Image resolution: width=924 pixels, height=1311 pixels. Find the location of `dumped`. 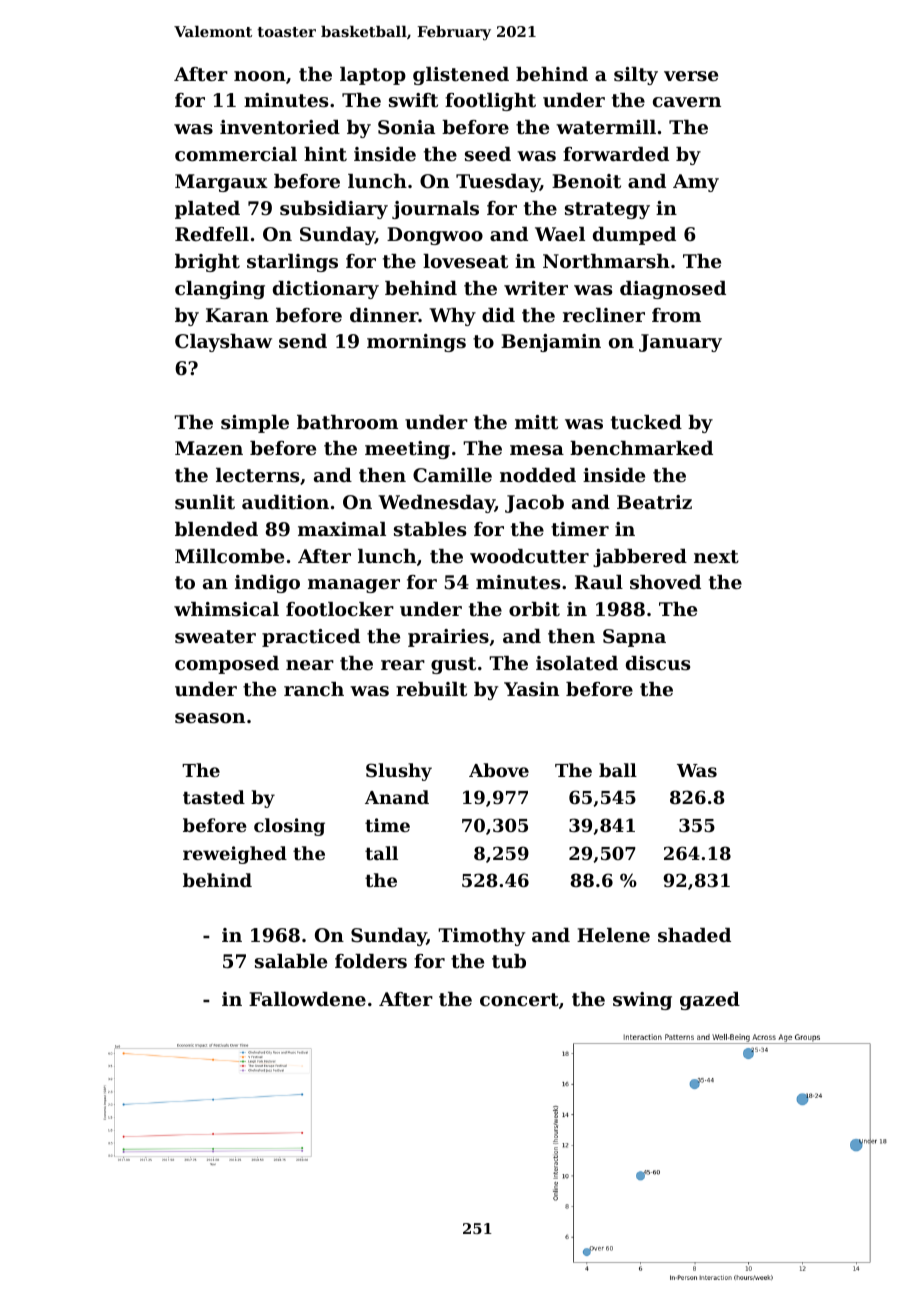

dumped is located at coordinates (634, 236).
